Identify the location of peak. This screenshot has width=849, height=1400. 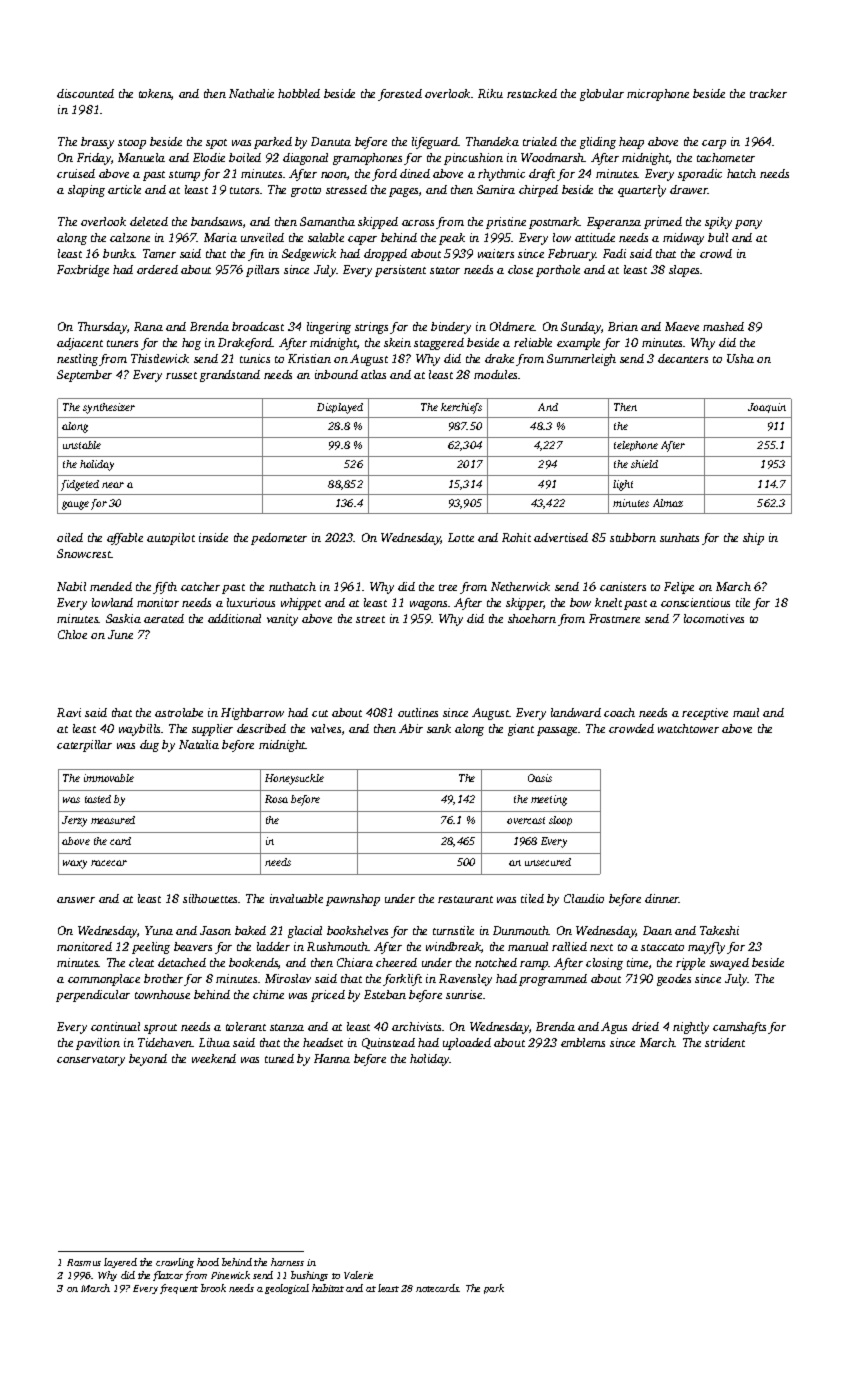
(452, 239).
